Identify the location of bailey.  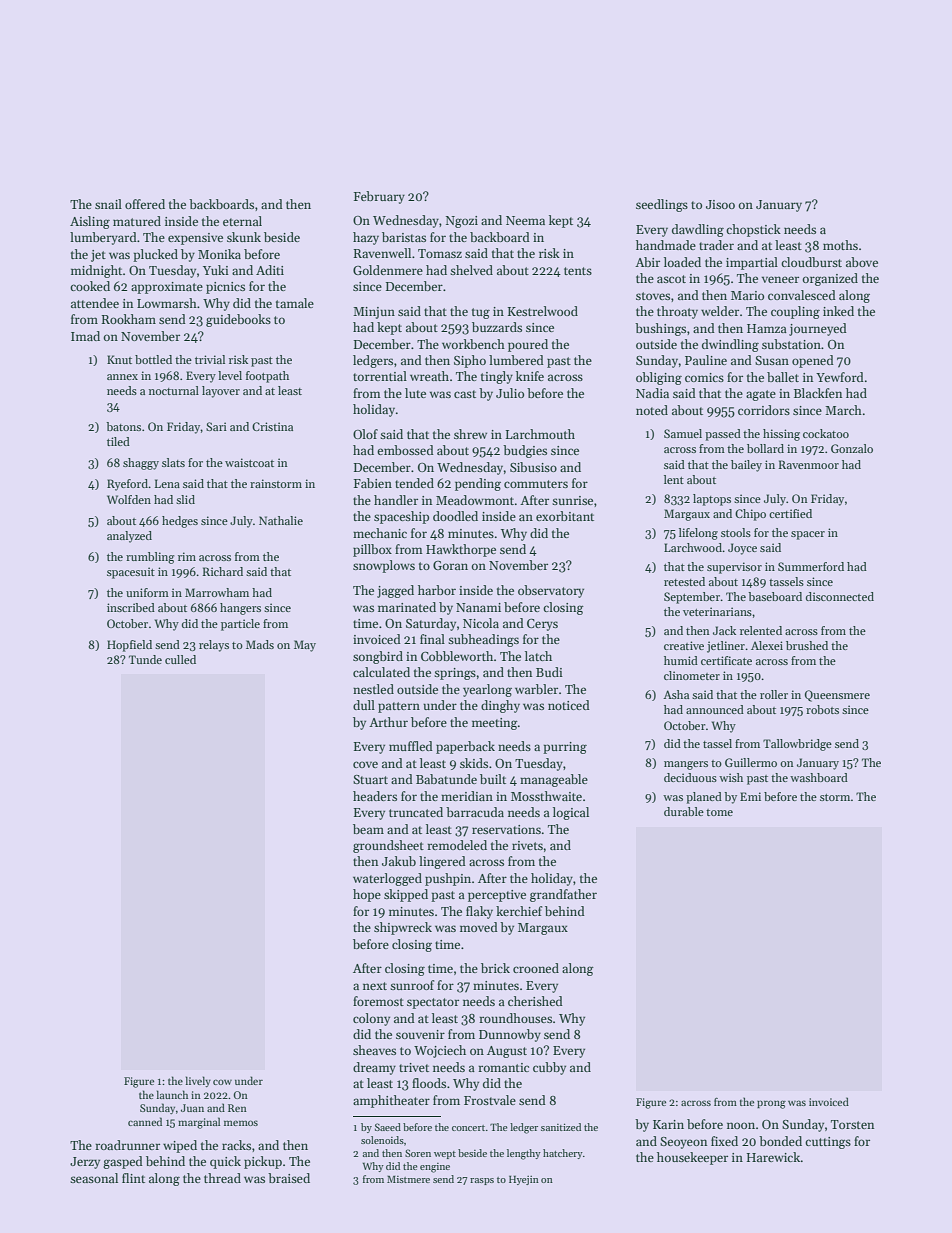
(746, 466).
